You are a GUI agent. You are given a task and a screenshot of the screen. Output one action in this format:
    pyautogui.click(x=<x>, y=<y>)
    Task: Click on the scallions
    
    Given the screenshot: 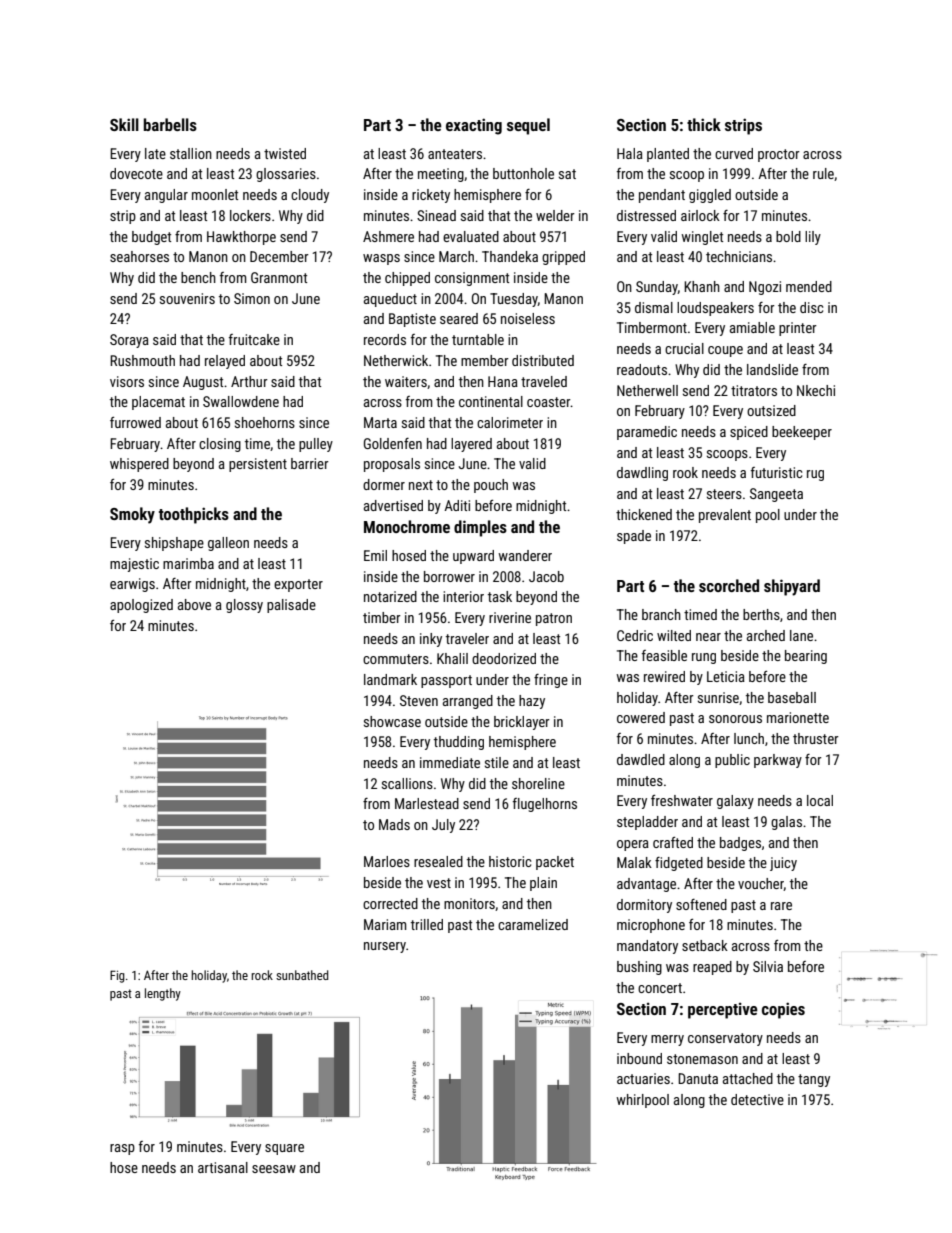 What is the action you would take?
    pyautogui.click(x=407, y=783)
